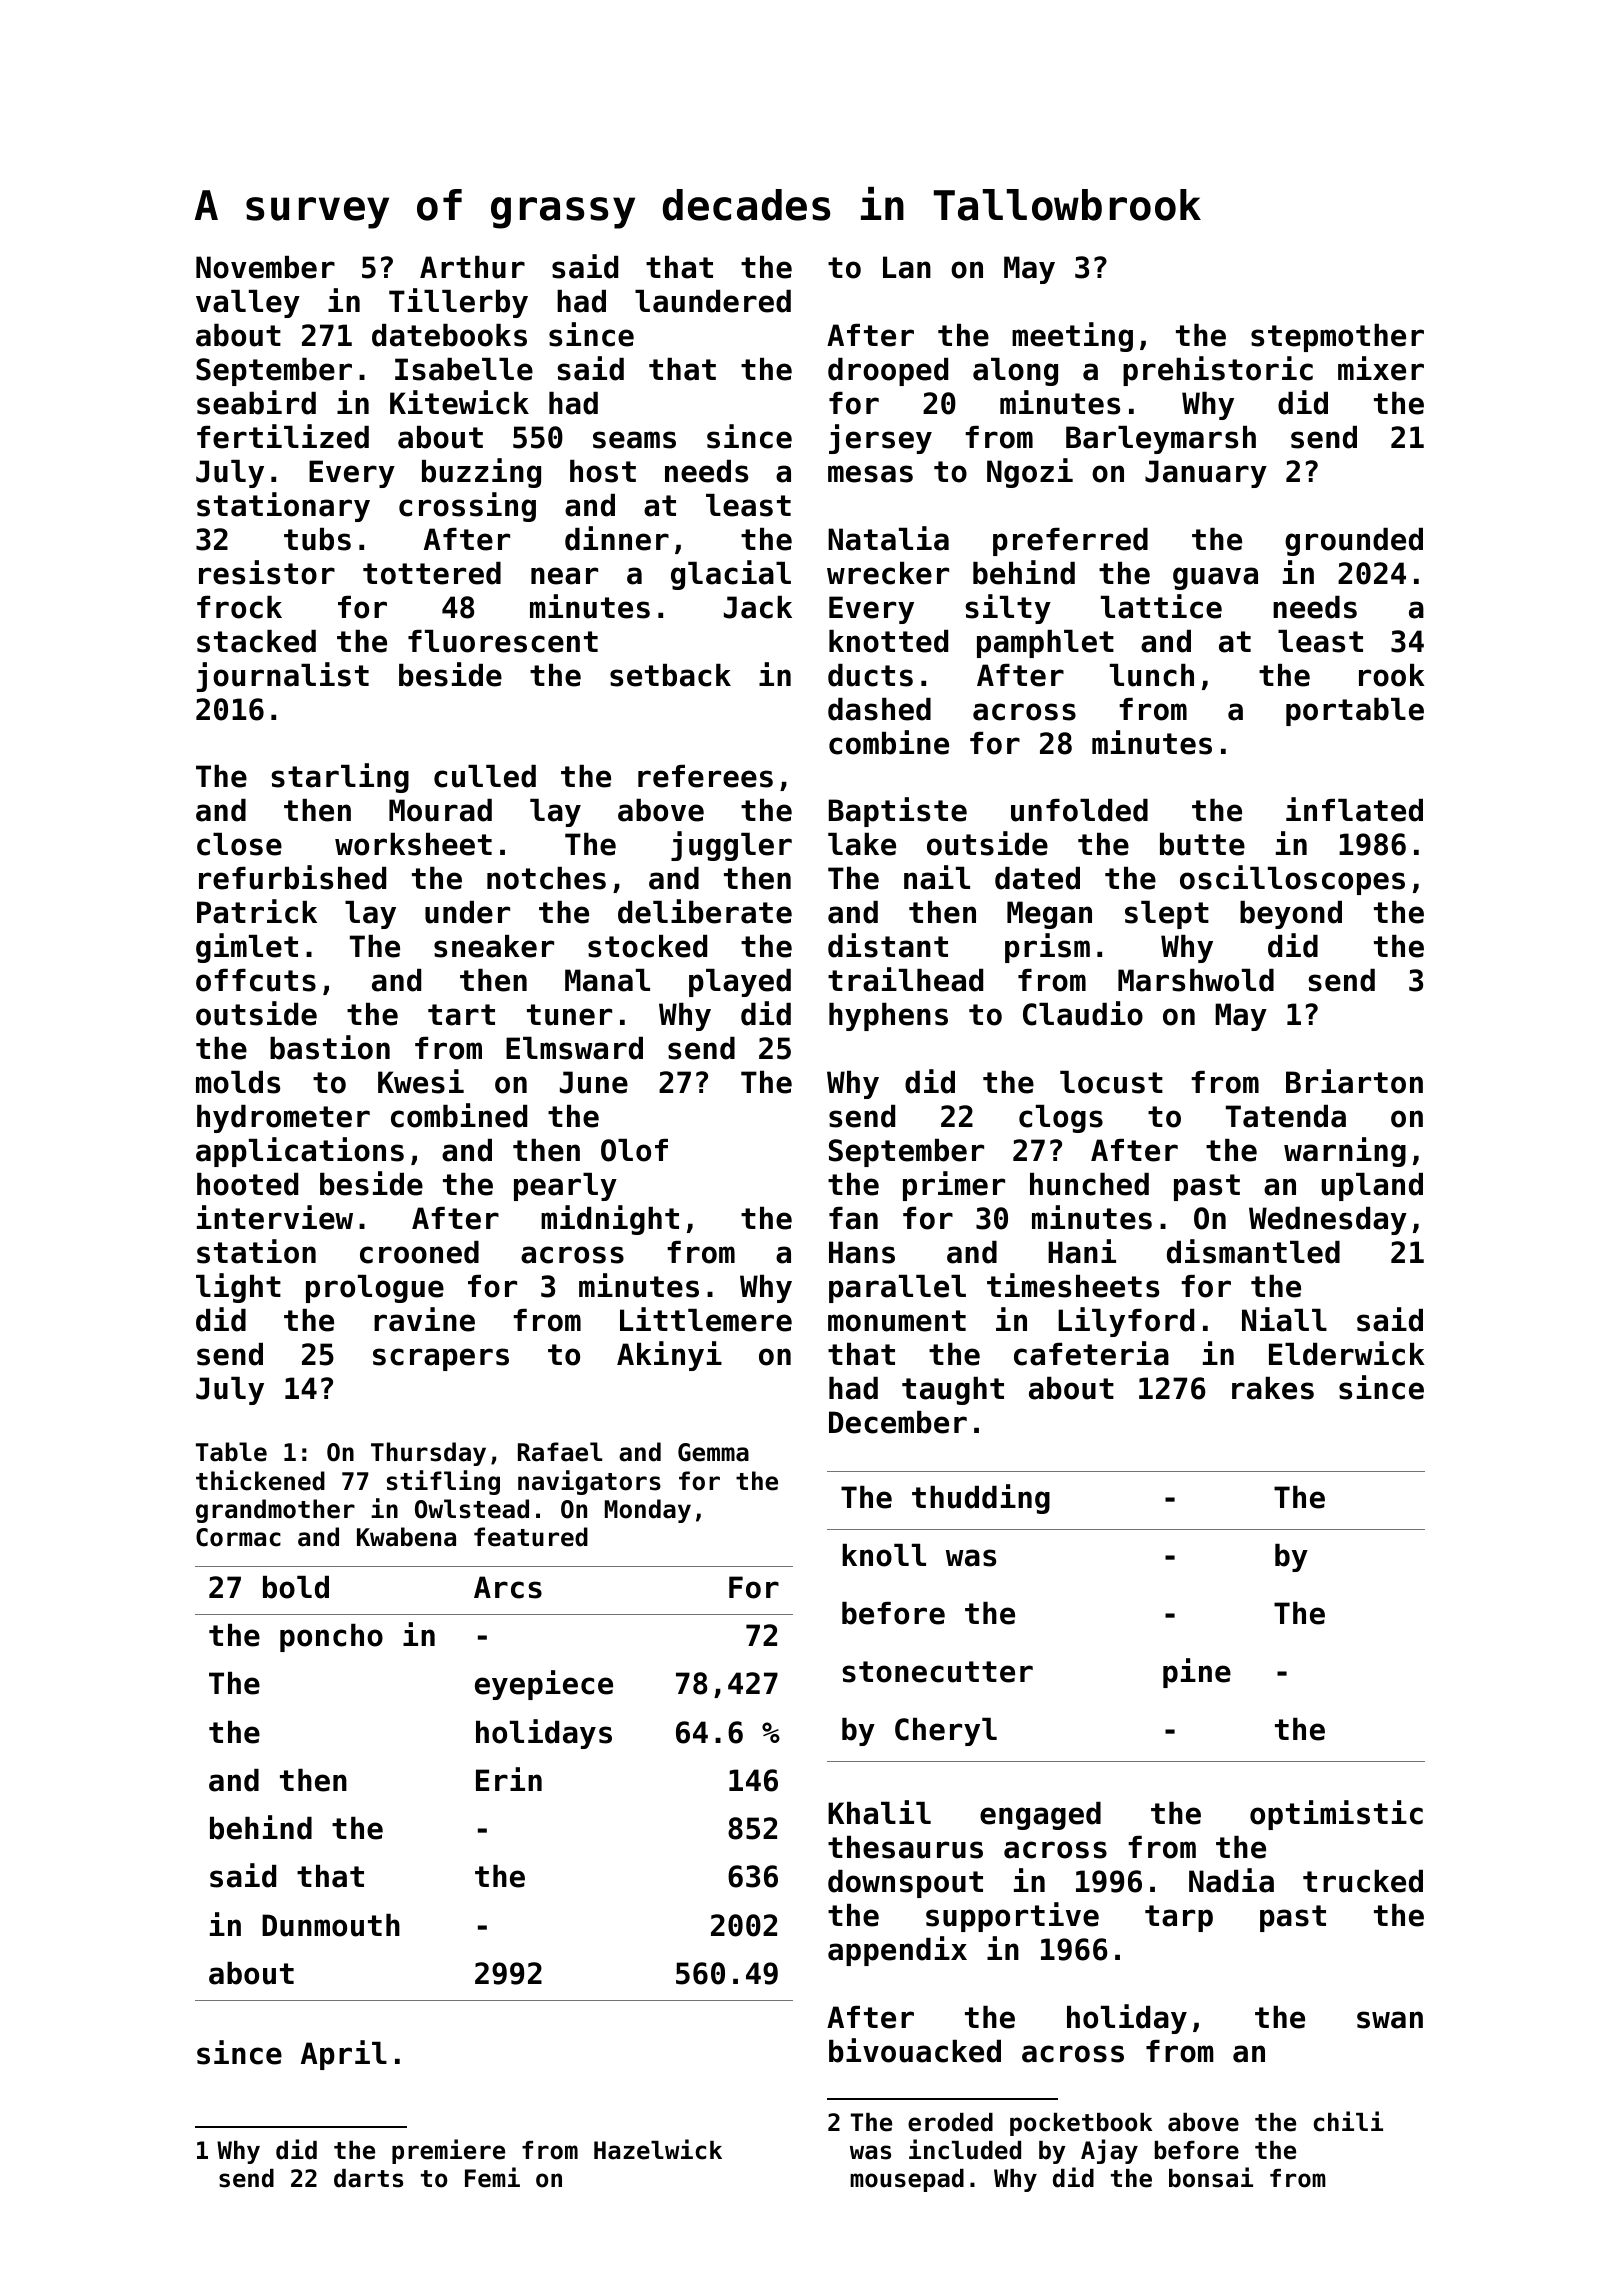  What do you see at coordinates (1253, 1251) in the page?
I see `dismantled` at bounding box center [1253, 1251].
